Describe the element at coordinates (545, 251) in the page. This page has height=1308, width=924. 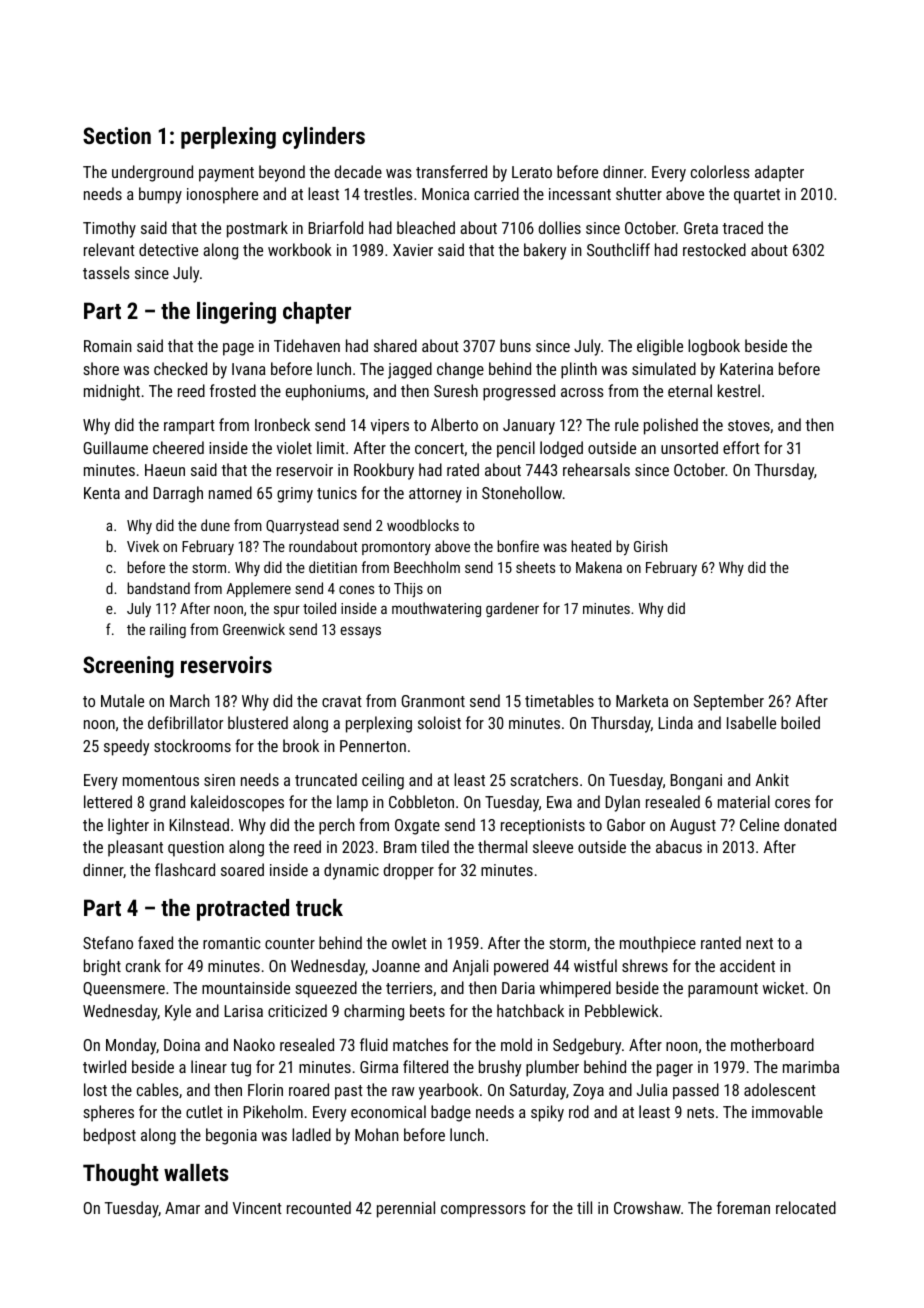
I see `bakery` at that location.
